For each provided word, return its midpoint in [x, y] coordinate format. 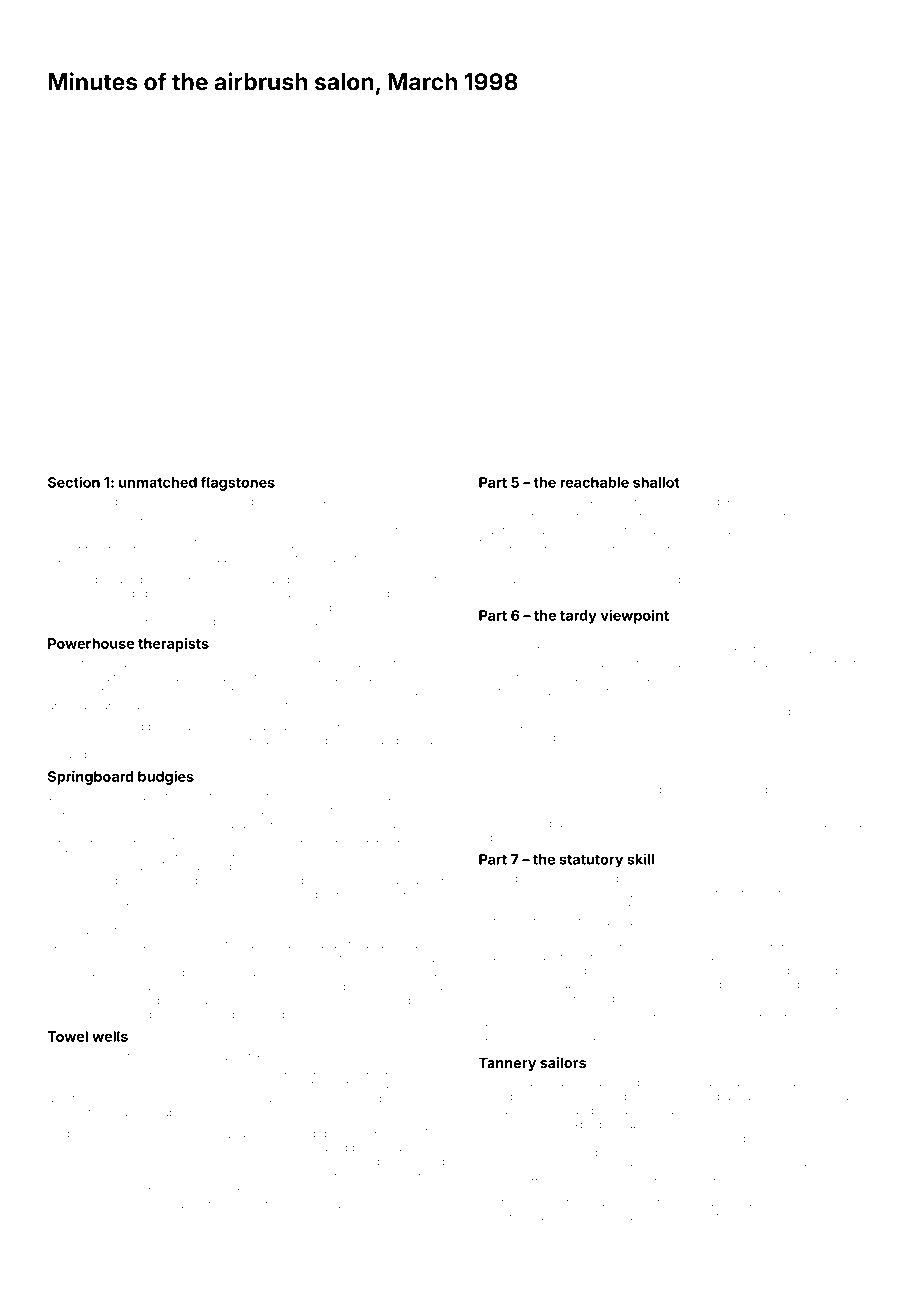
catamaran [762, 943]
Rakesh [68, 824]
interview [358, 502]
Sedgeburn [510, 1182]
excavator [184, 1205]
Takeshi [206, 1014]
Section [74, 482]
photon [761, 1216]
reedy [758, 504]
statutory [591, 861]
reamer [387, 608]
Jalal [253, 621]
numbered [744, 893]
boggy [367, 1016]
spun [762, 636]
